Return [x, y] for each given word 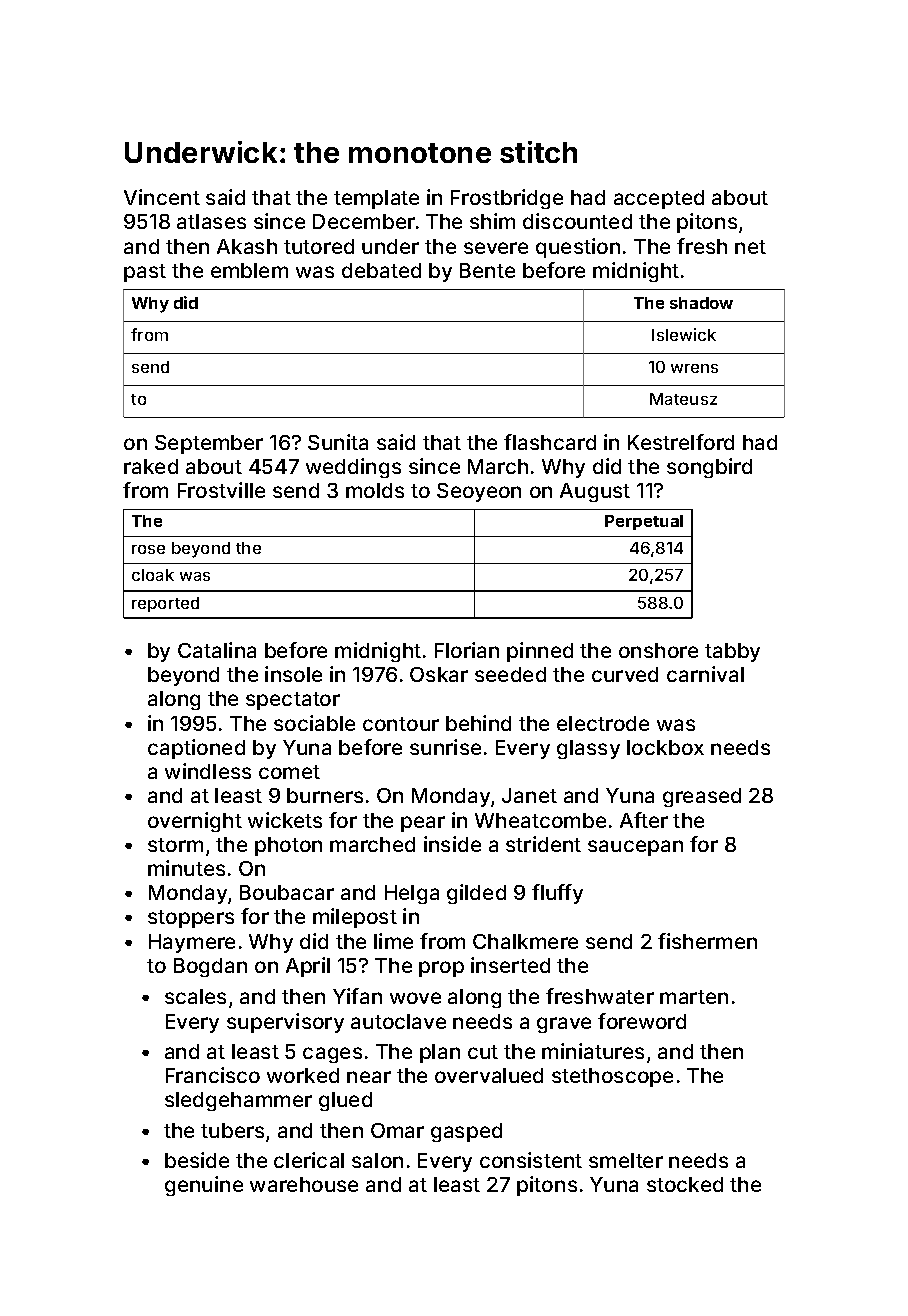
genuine [204, 1186]
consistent [531, 1160]
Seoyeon [479, 492]
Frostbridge [507, 199]
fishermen [707, 941]
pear [423, 824]
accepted [659, 199]
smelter [626, 1160]
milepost [355, 918]
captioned [196, 749]
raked [151, 466]
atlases [211, 221]
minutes [186, 868]
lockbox [665, 747]
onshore [658, 650]
